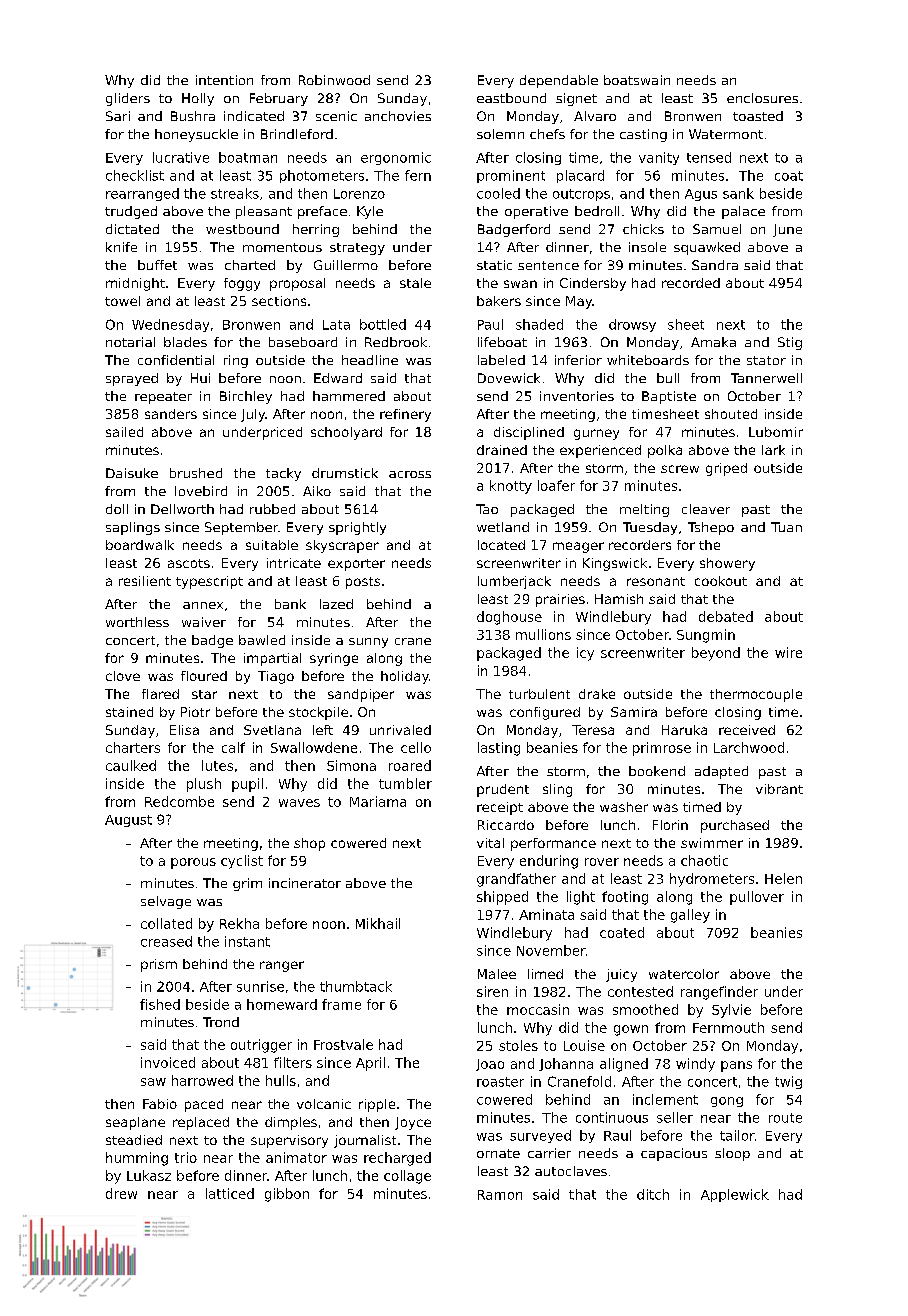  Describe the element at coordinates (735, 1195) in the screenshot. I see `Applewick` at that location.
